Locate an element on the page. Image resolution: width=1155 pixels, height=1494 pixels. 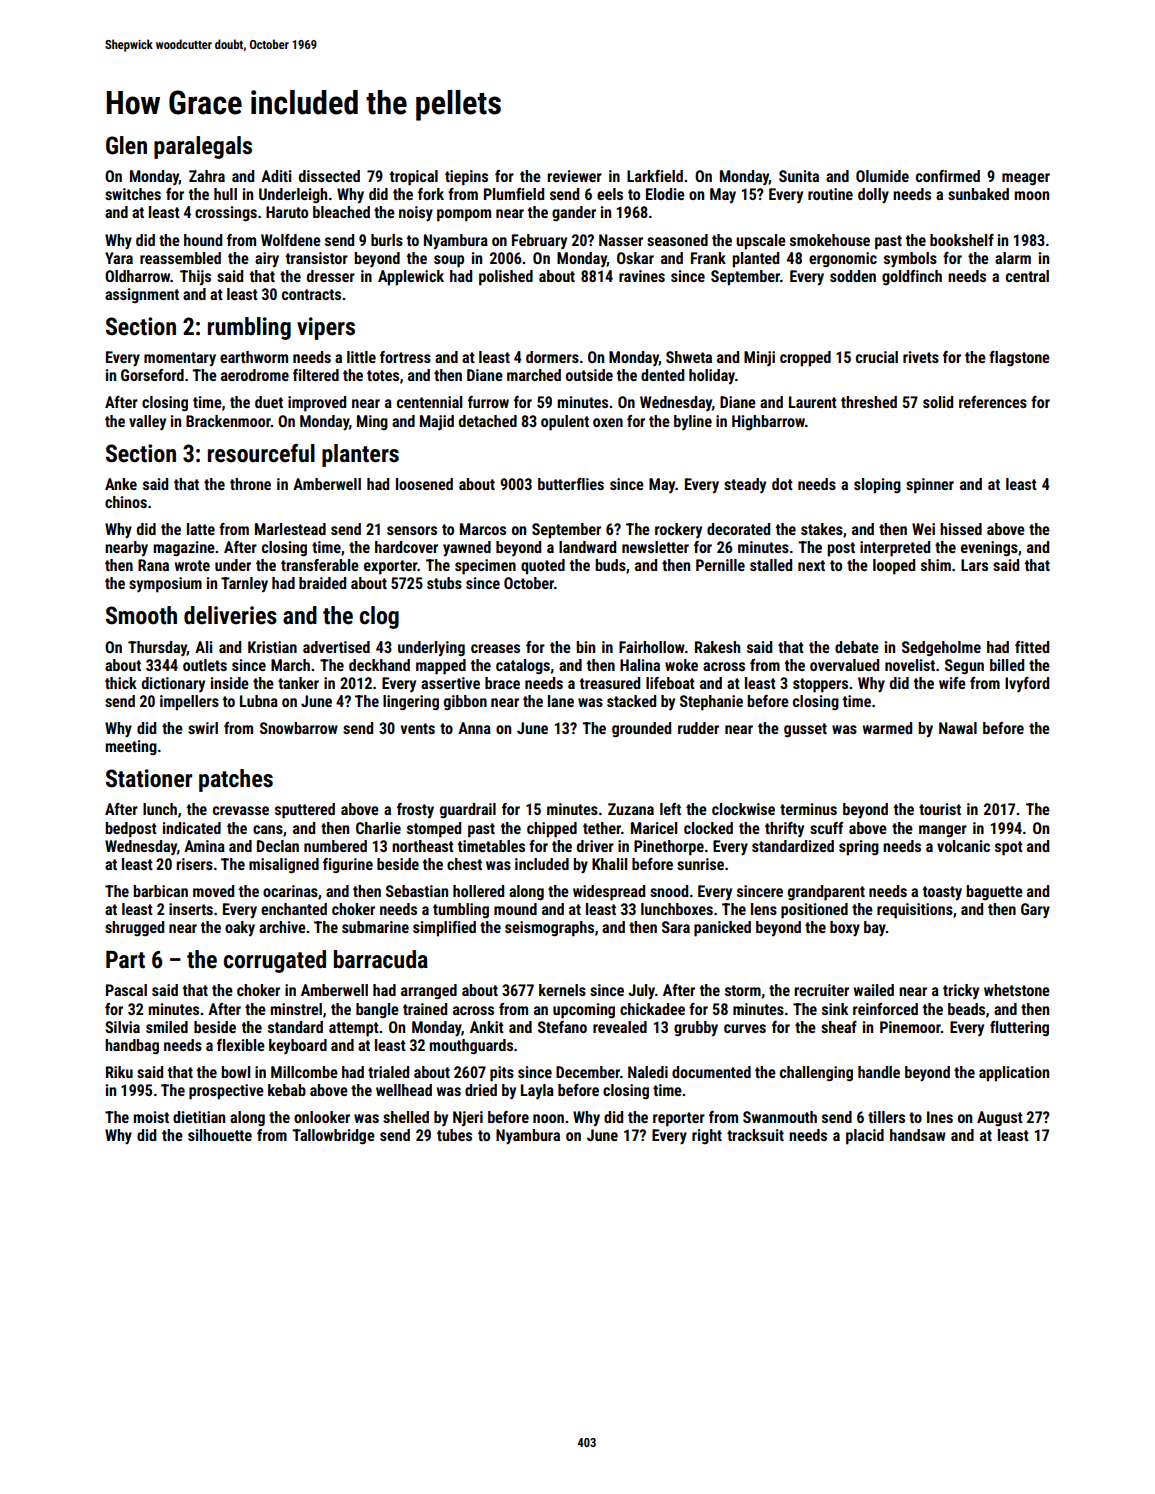
central is located at coordinates (1027, 276).
